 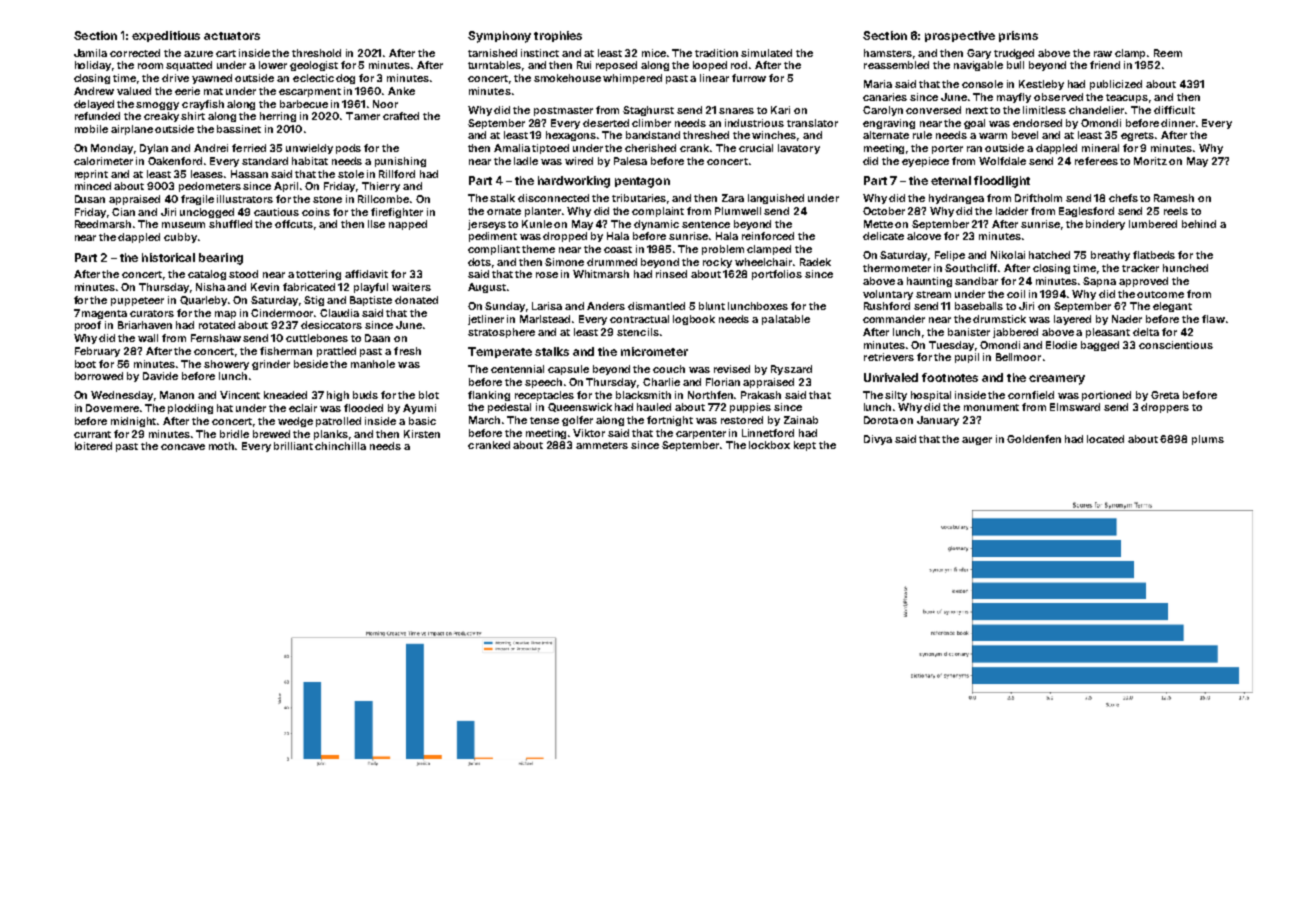 What do you see at coordinates (112, 408) in the screenshot?
I see `Dovemere` at bounding box center [112, 408].
